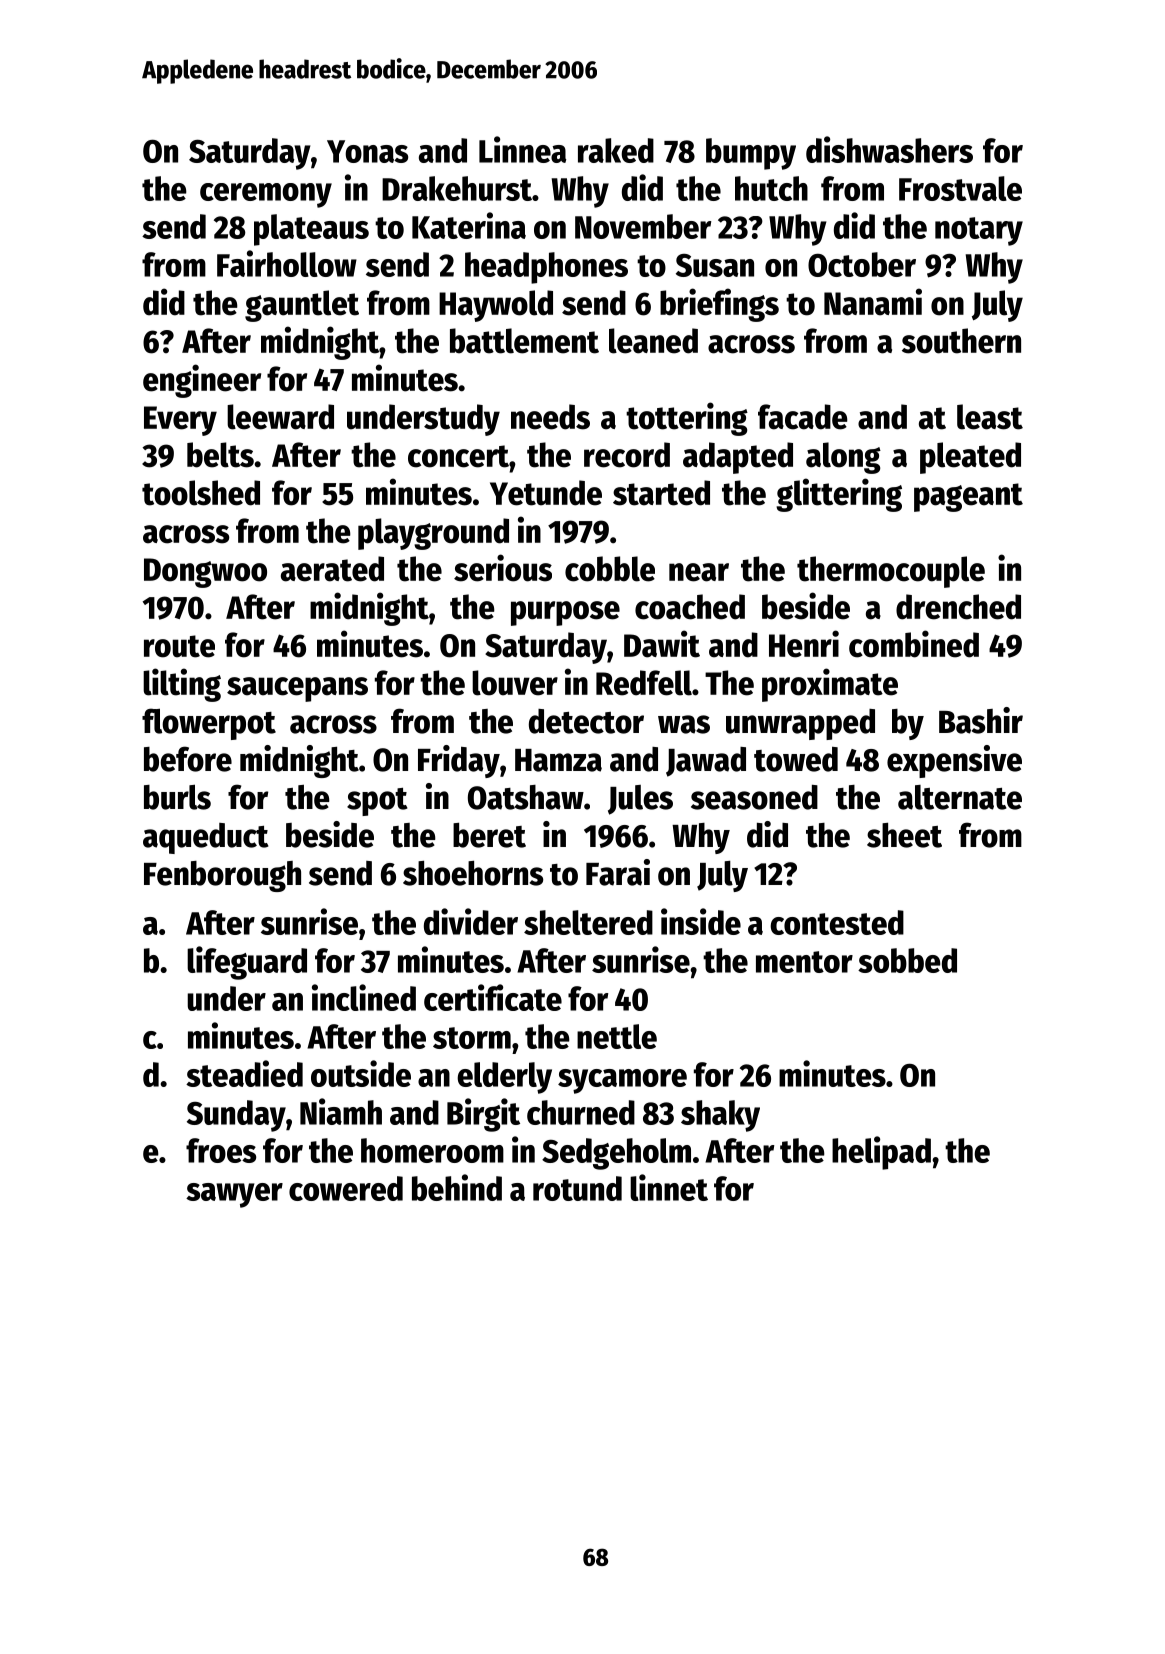 The height and width of the screenshot is (1654, 1165). I want to click on Frostvale, so click(960, 188).
